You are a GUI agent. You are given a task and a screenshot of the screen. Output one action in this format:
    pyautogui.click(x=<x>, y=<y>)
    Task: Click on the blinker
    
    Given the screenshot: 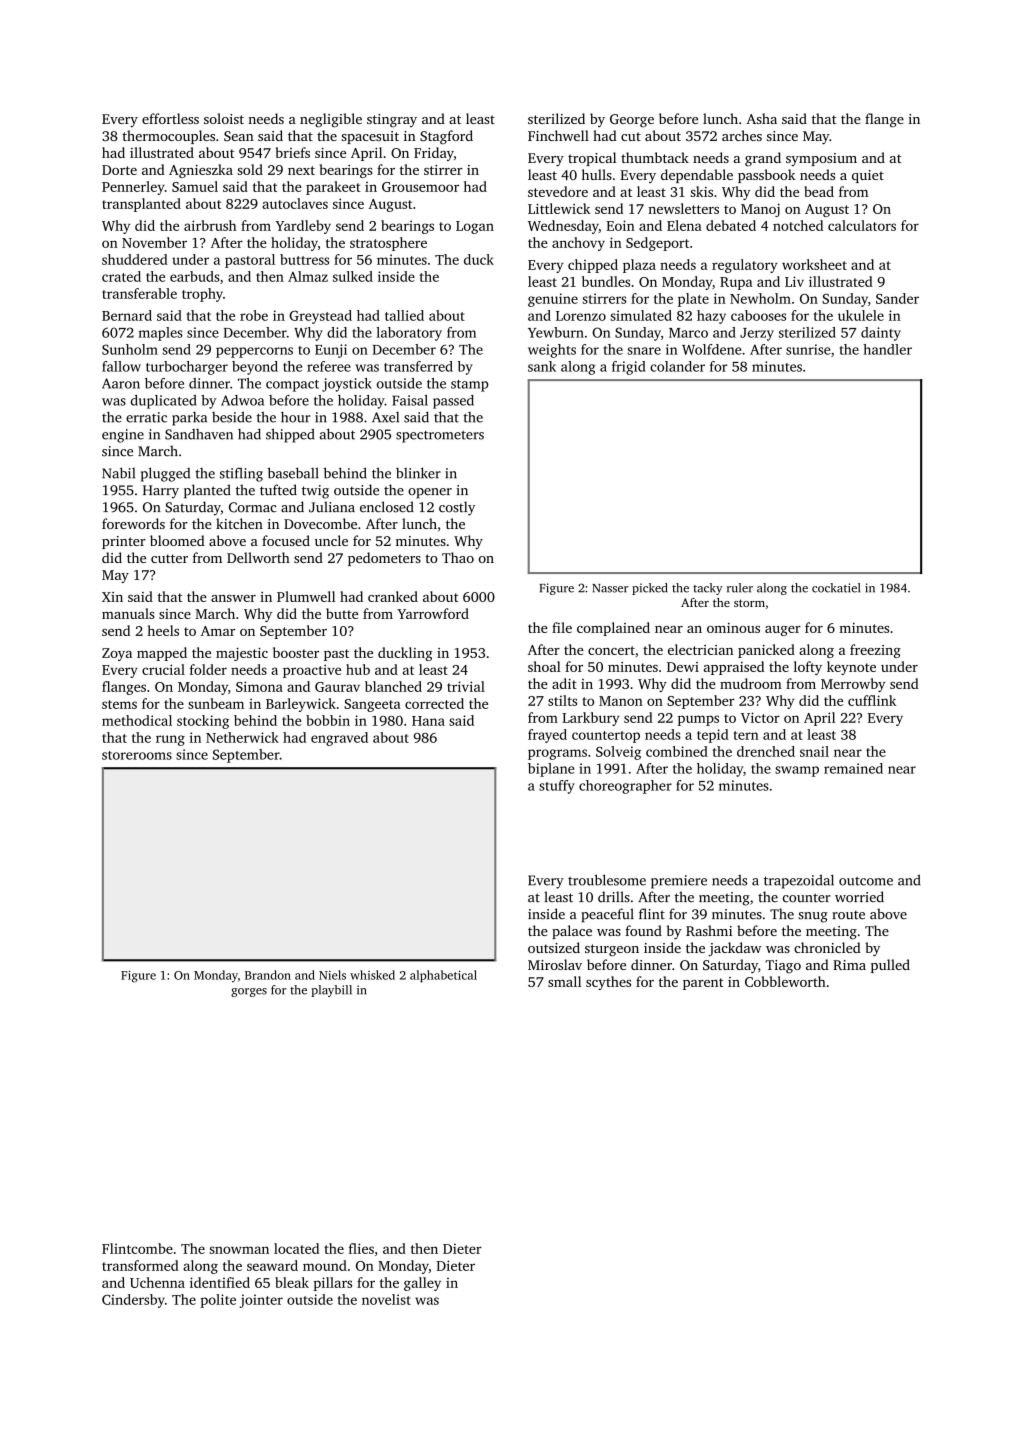 What is the action you would take?
    pyautogui.click(x=418, y=473)
